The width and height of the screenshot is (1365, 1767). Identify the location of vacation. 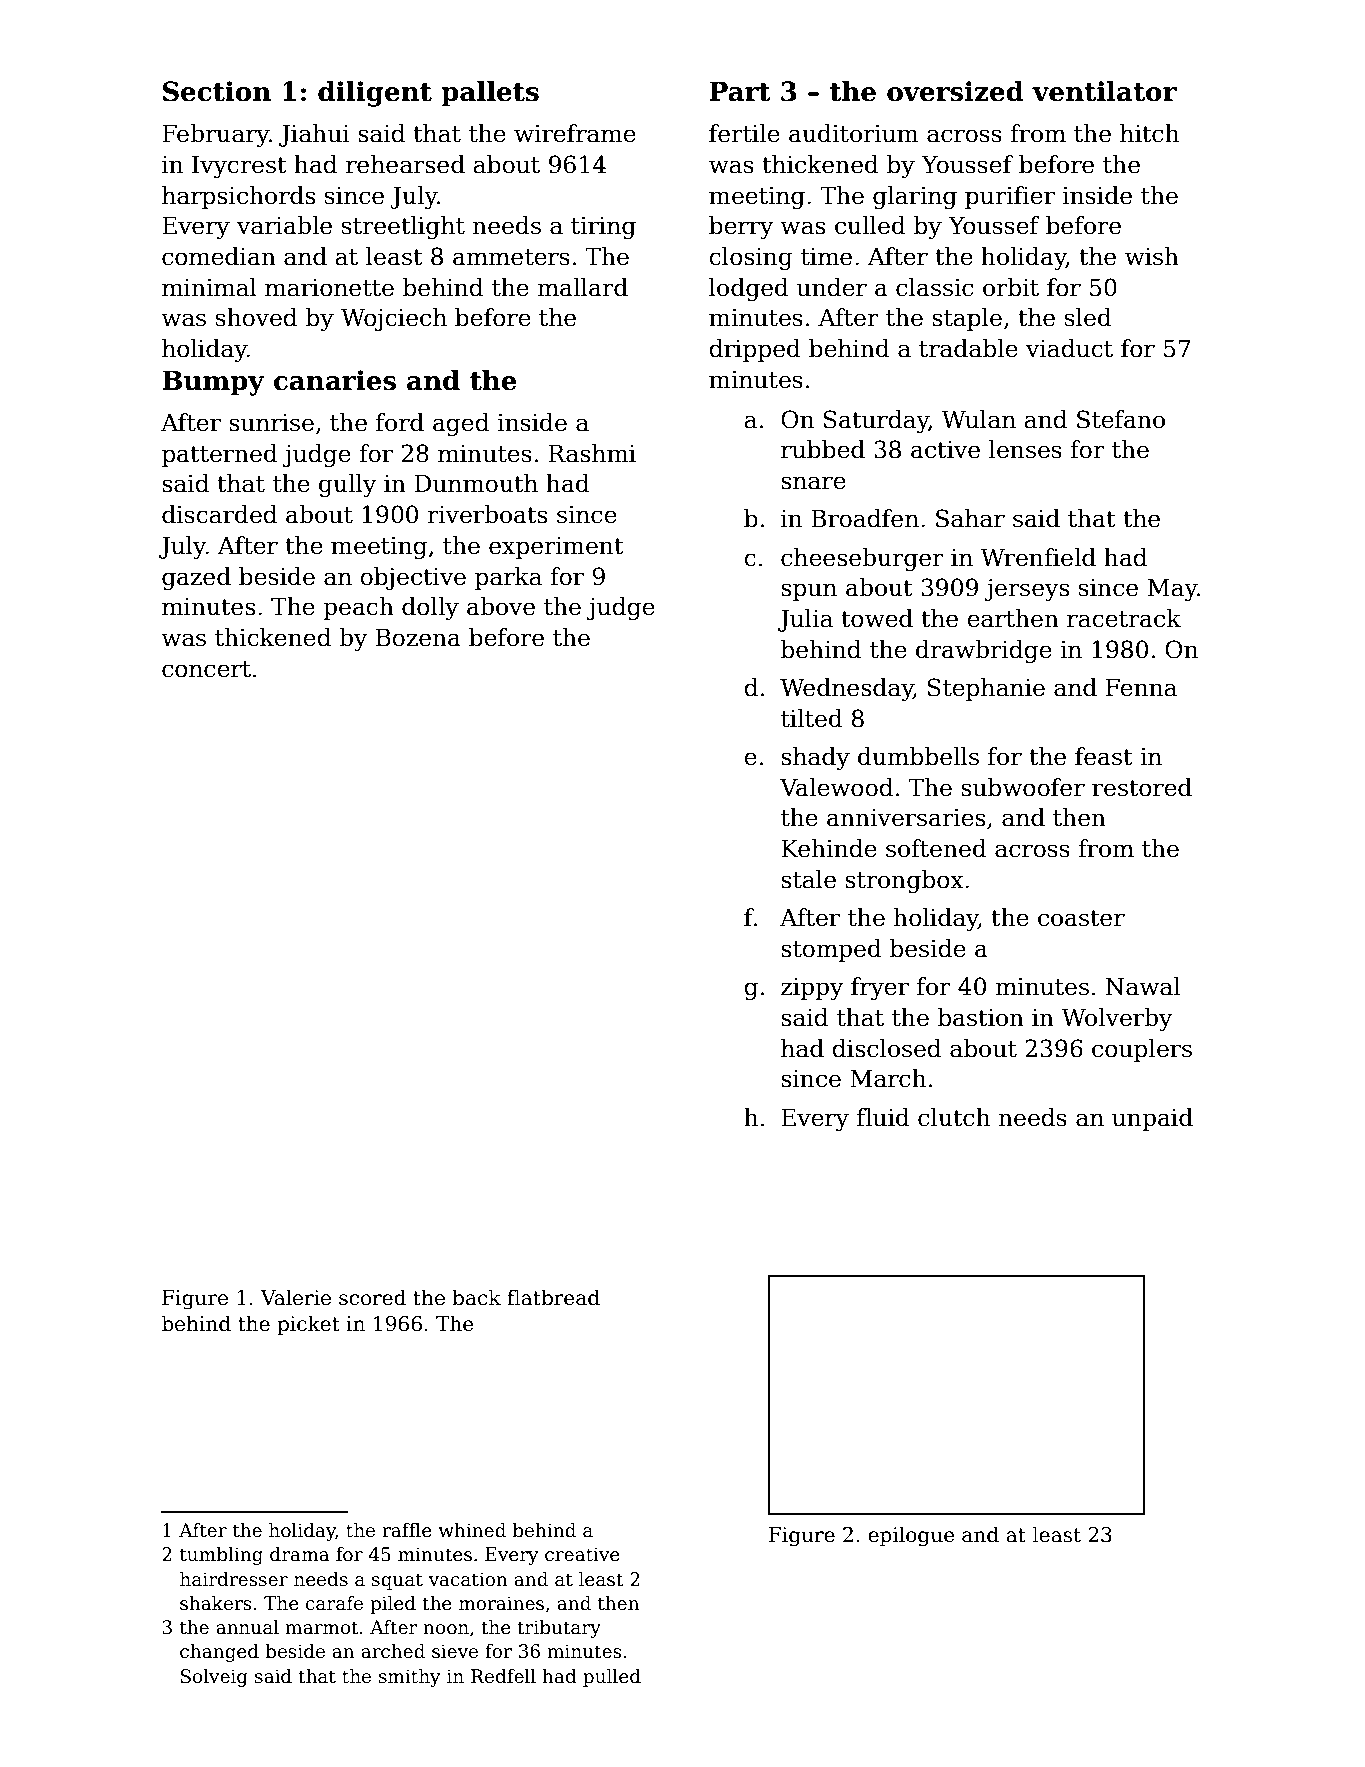
(468, 1579).
